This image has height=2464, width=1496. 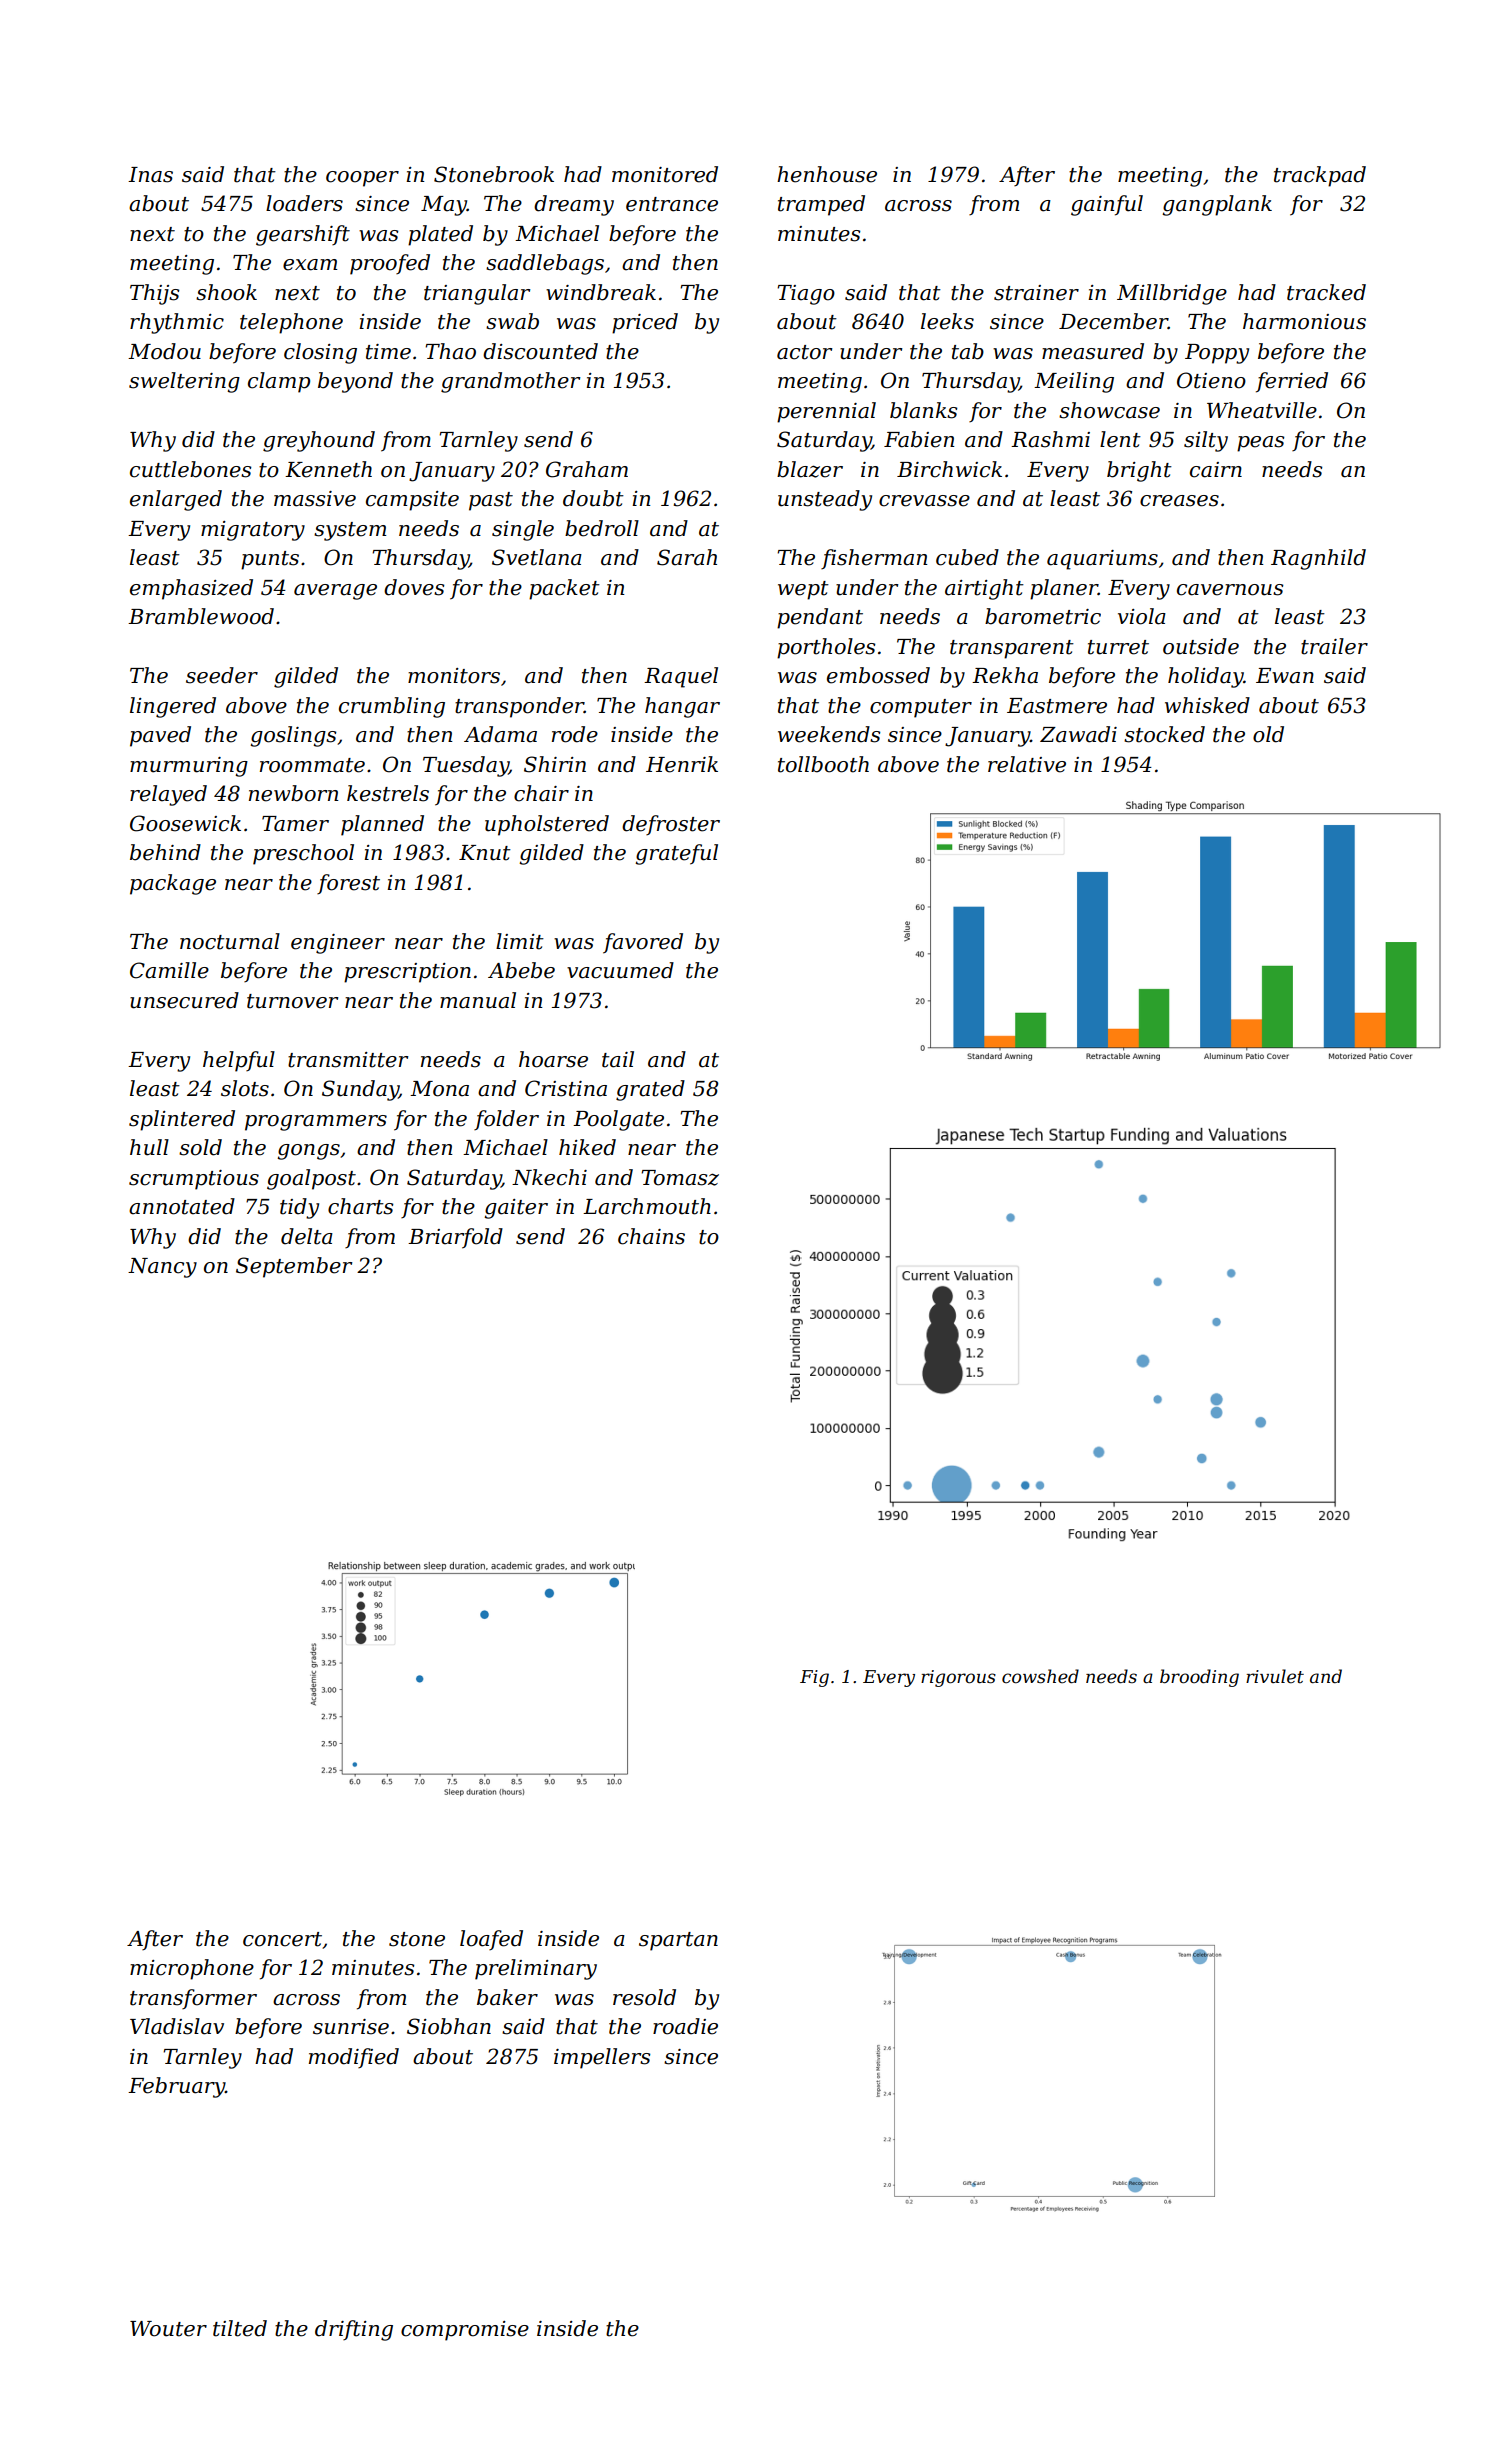 I want to click on modified, so click(x=354, y=2058).
